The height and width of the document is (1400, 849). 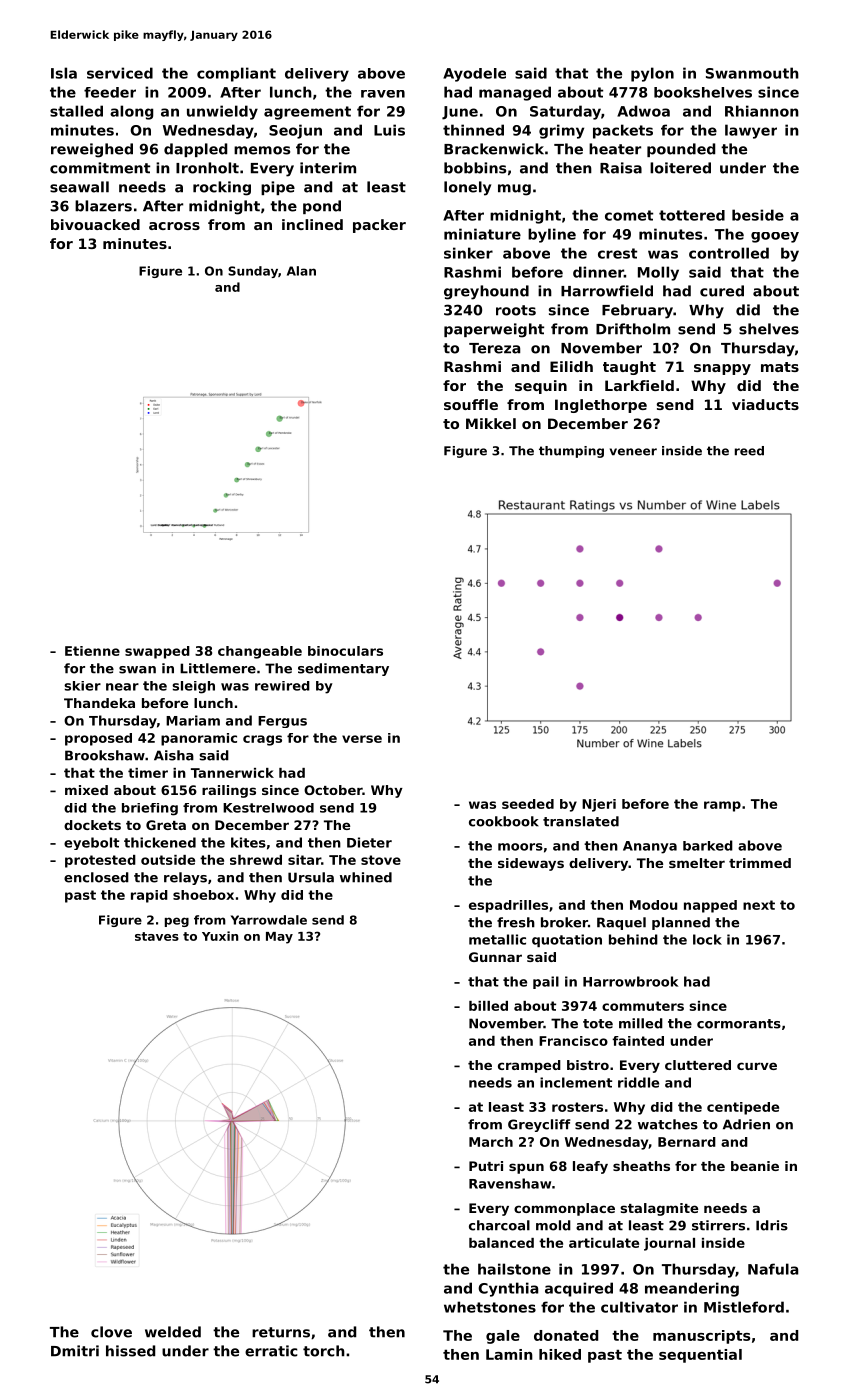 I want to click on barked, so click(x=708, y=845).
